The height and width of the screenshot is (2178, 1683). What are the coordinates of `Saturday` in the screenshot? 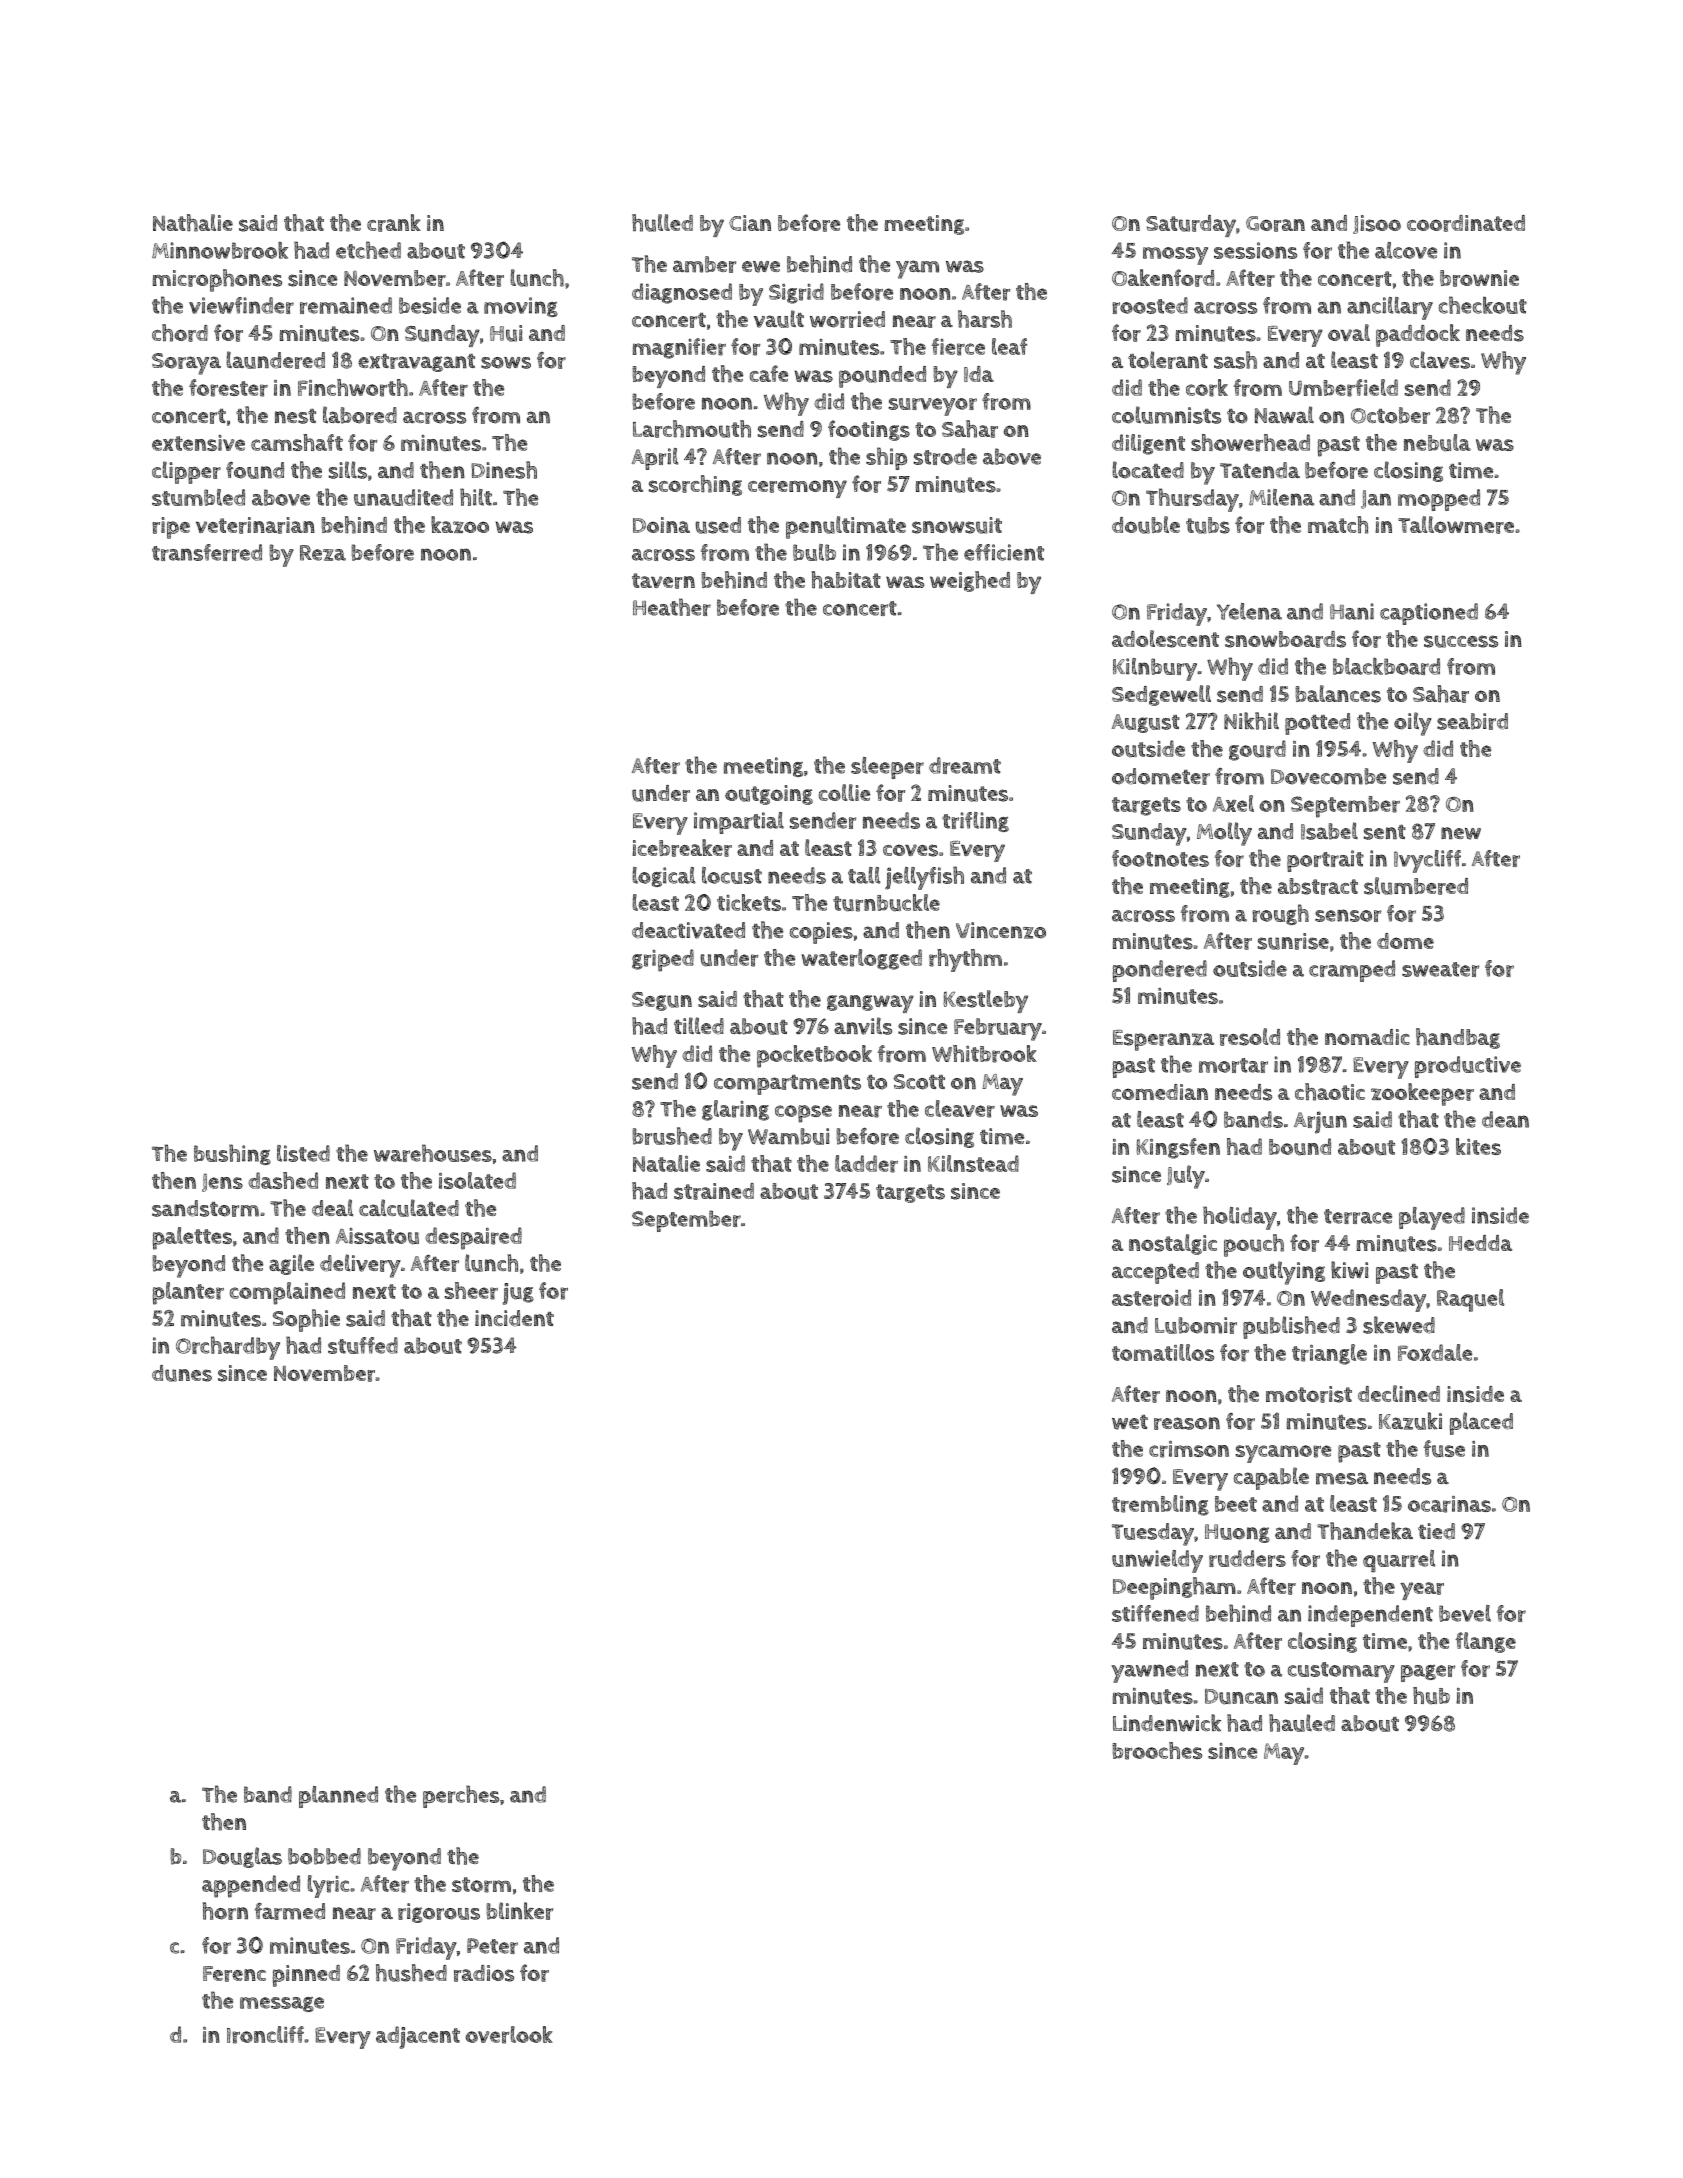 It's located at (1191, 226).
